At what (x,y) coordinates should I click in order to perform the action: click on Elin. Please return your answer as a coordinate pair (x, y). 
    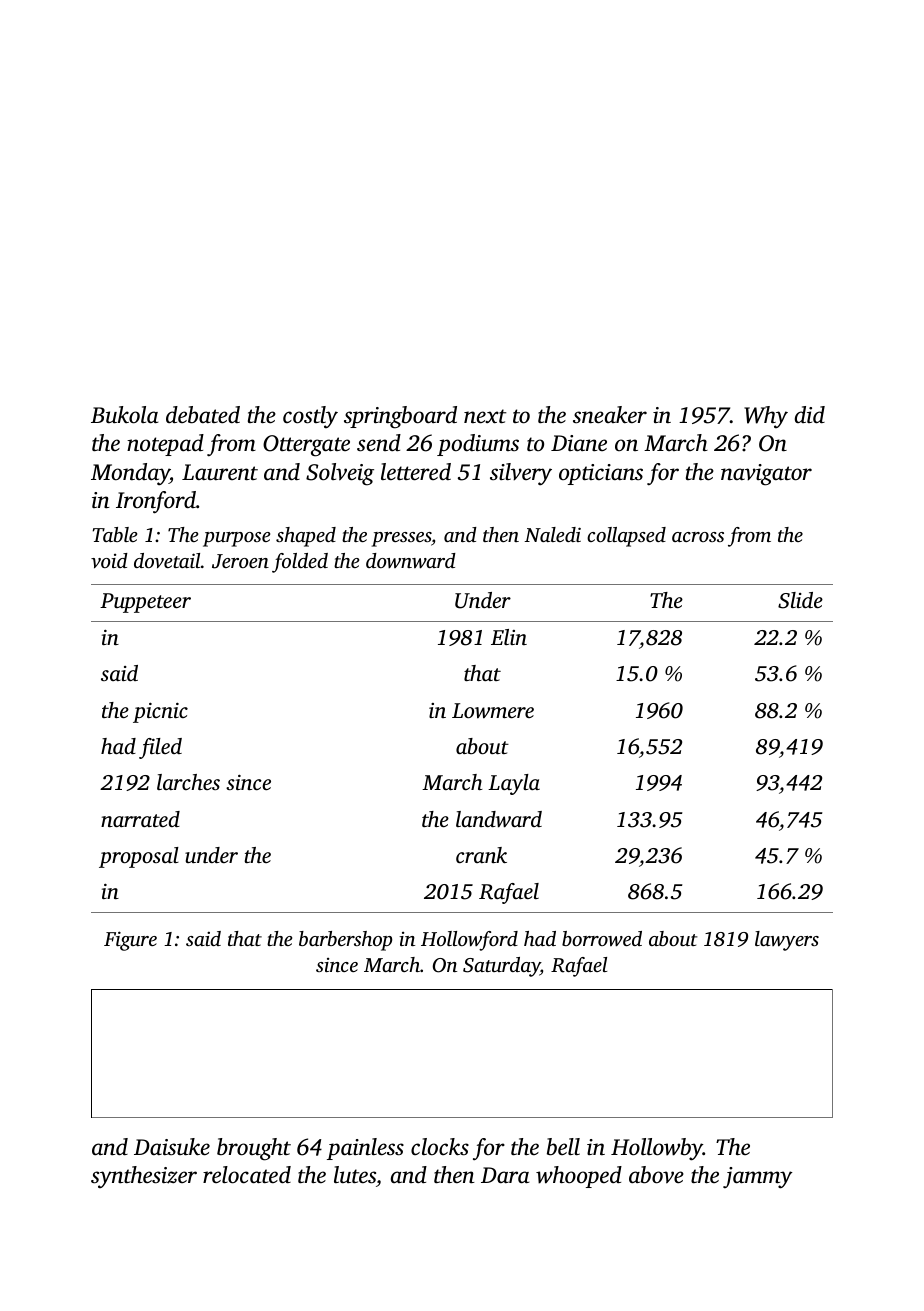
    Looking at the image, I should click on (509, 637).
